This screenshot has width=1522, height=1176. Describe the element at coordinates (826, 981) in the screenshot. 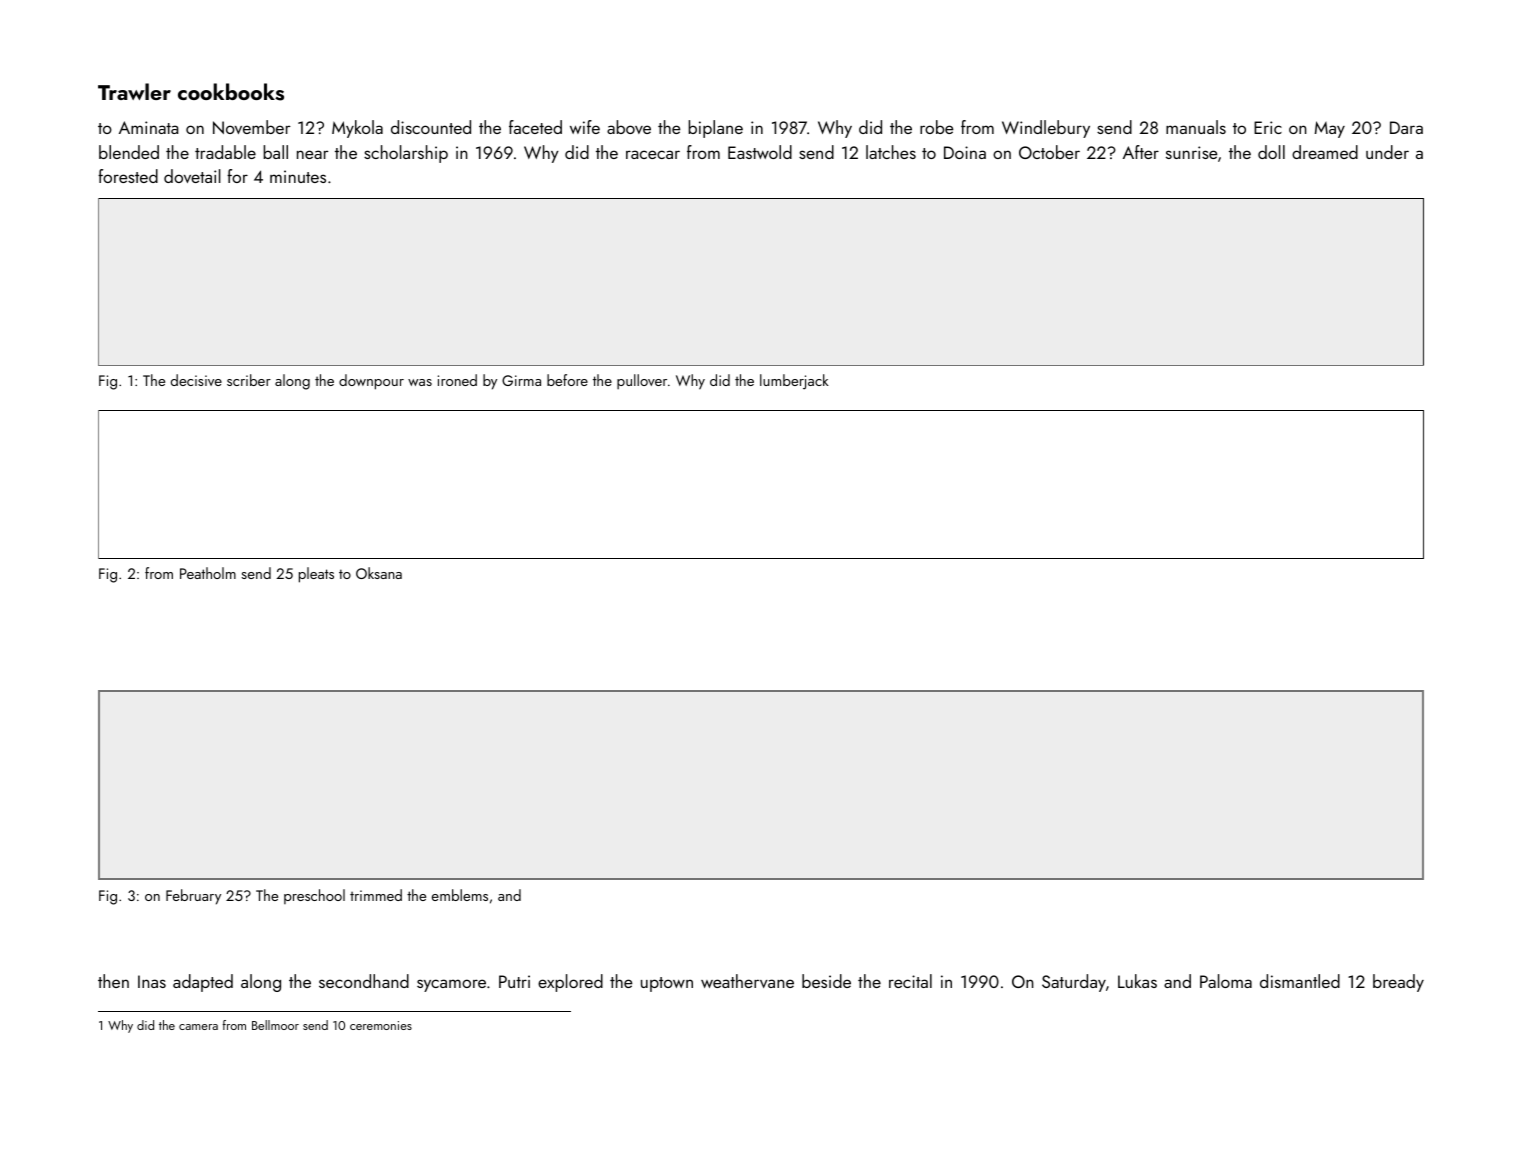

I see `beside` at that location.
